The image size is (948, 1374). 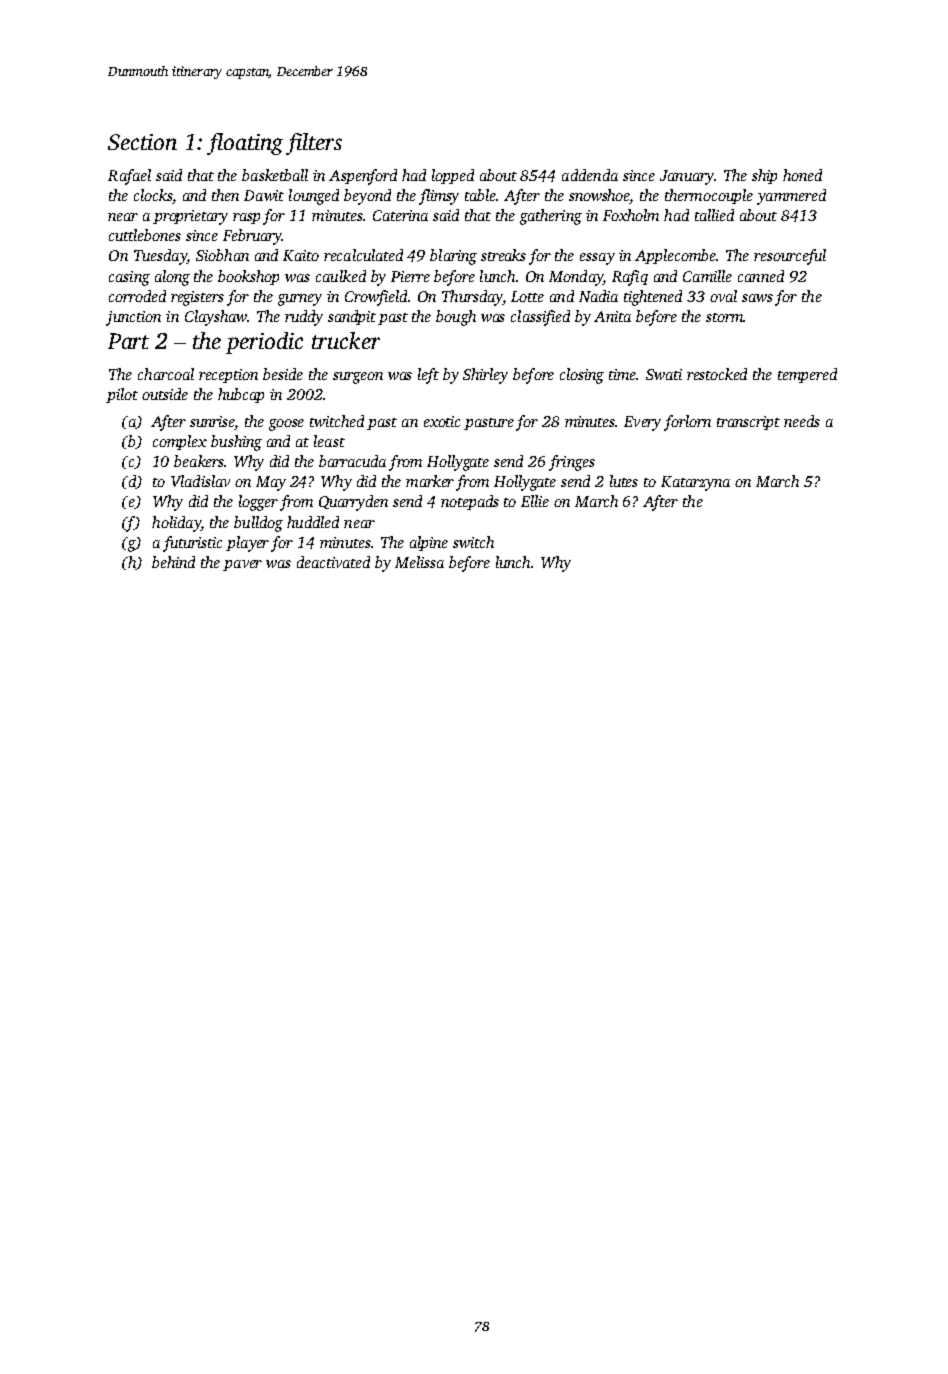 What do you see at coordinates (173, 562) in the image?
I see `behind` at bounding box center [173, 562].
